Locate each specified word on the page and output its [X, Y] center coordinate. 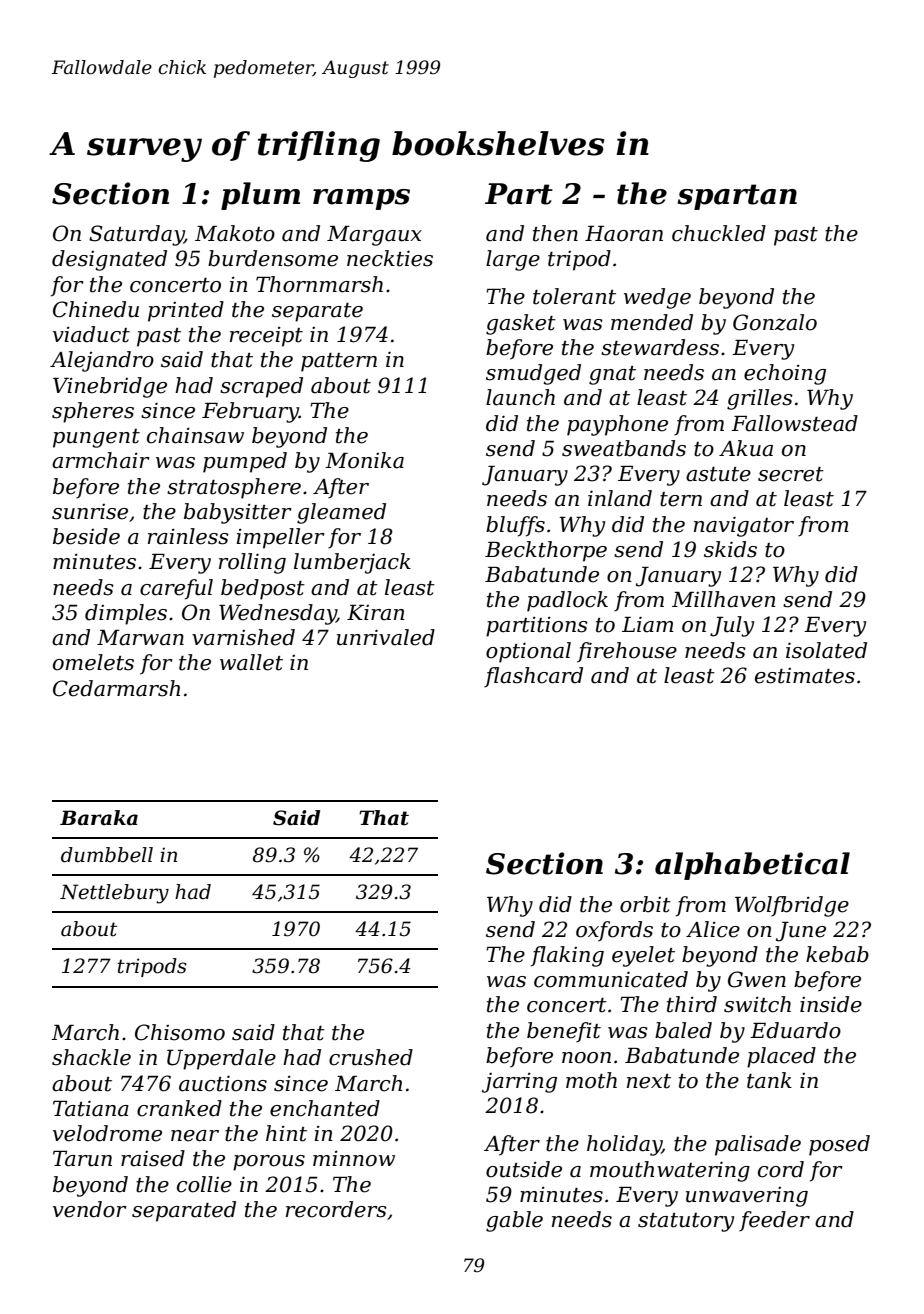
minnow [354, 1158]
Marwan [140, 638]
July [732, 626]
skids [730, 549]
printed [186, 311]
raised [153, 1158]
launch [520, 397]
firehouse [627, 652]
